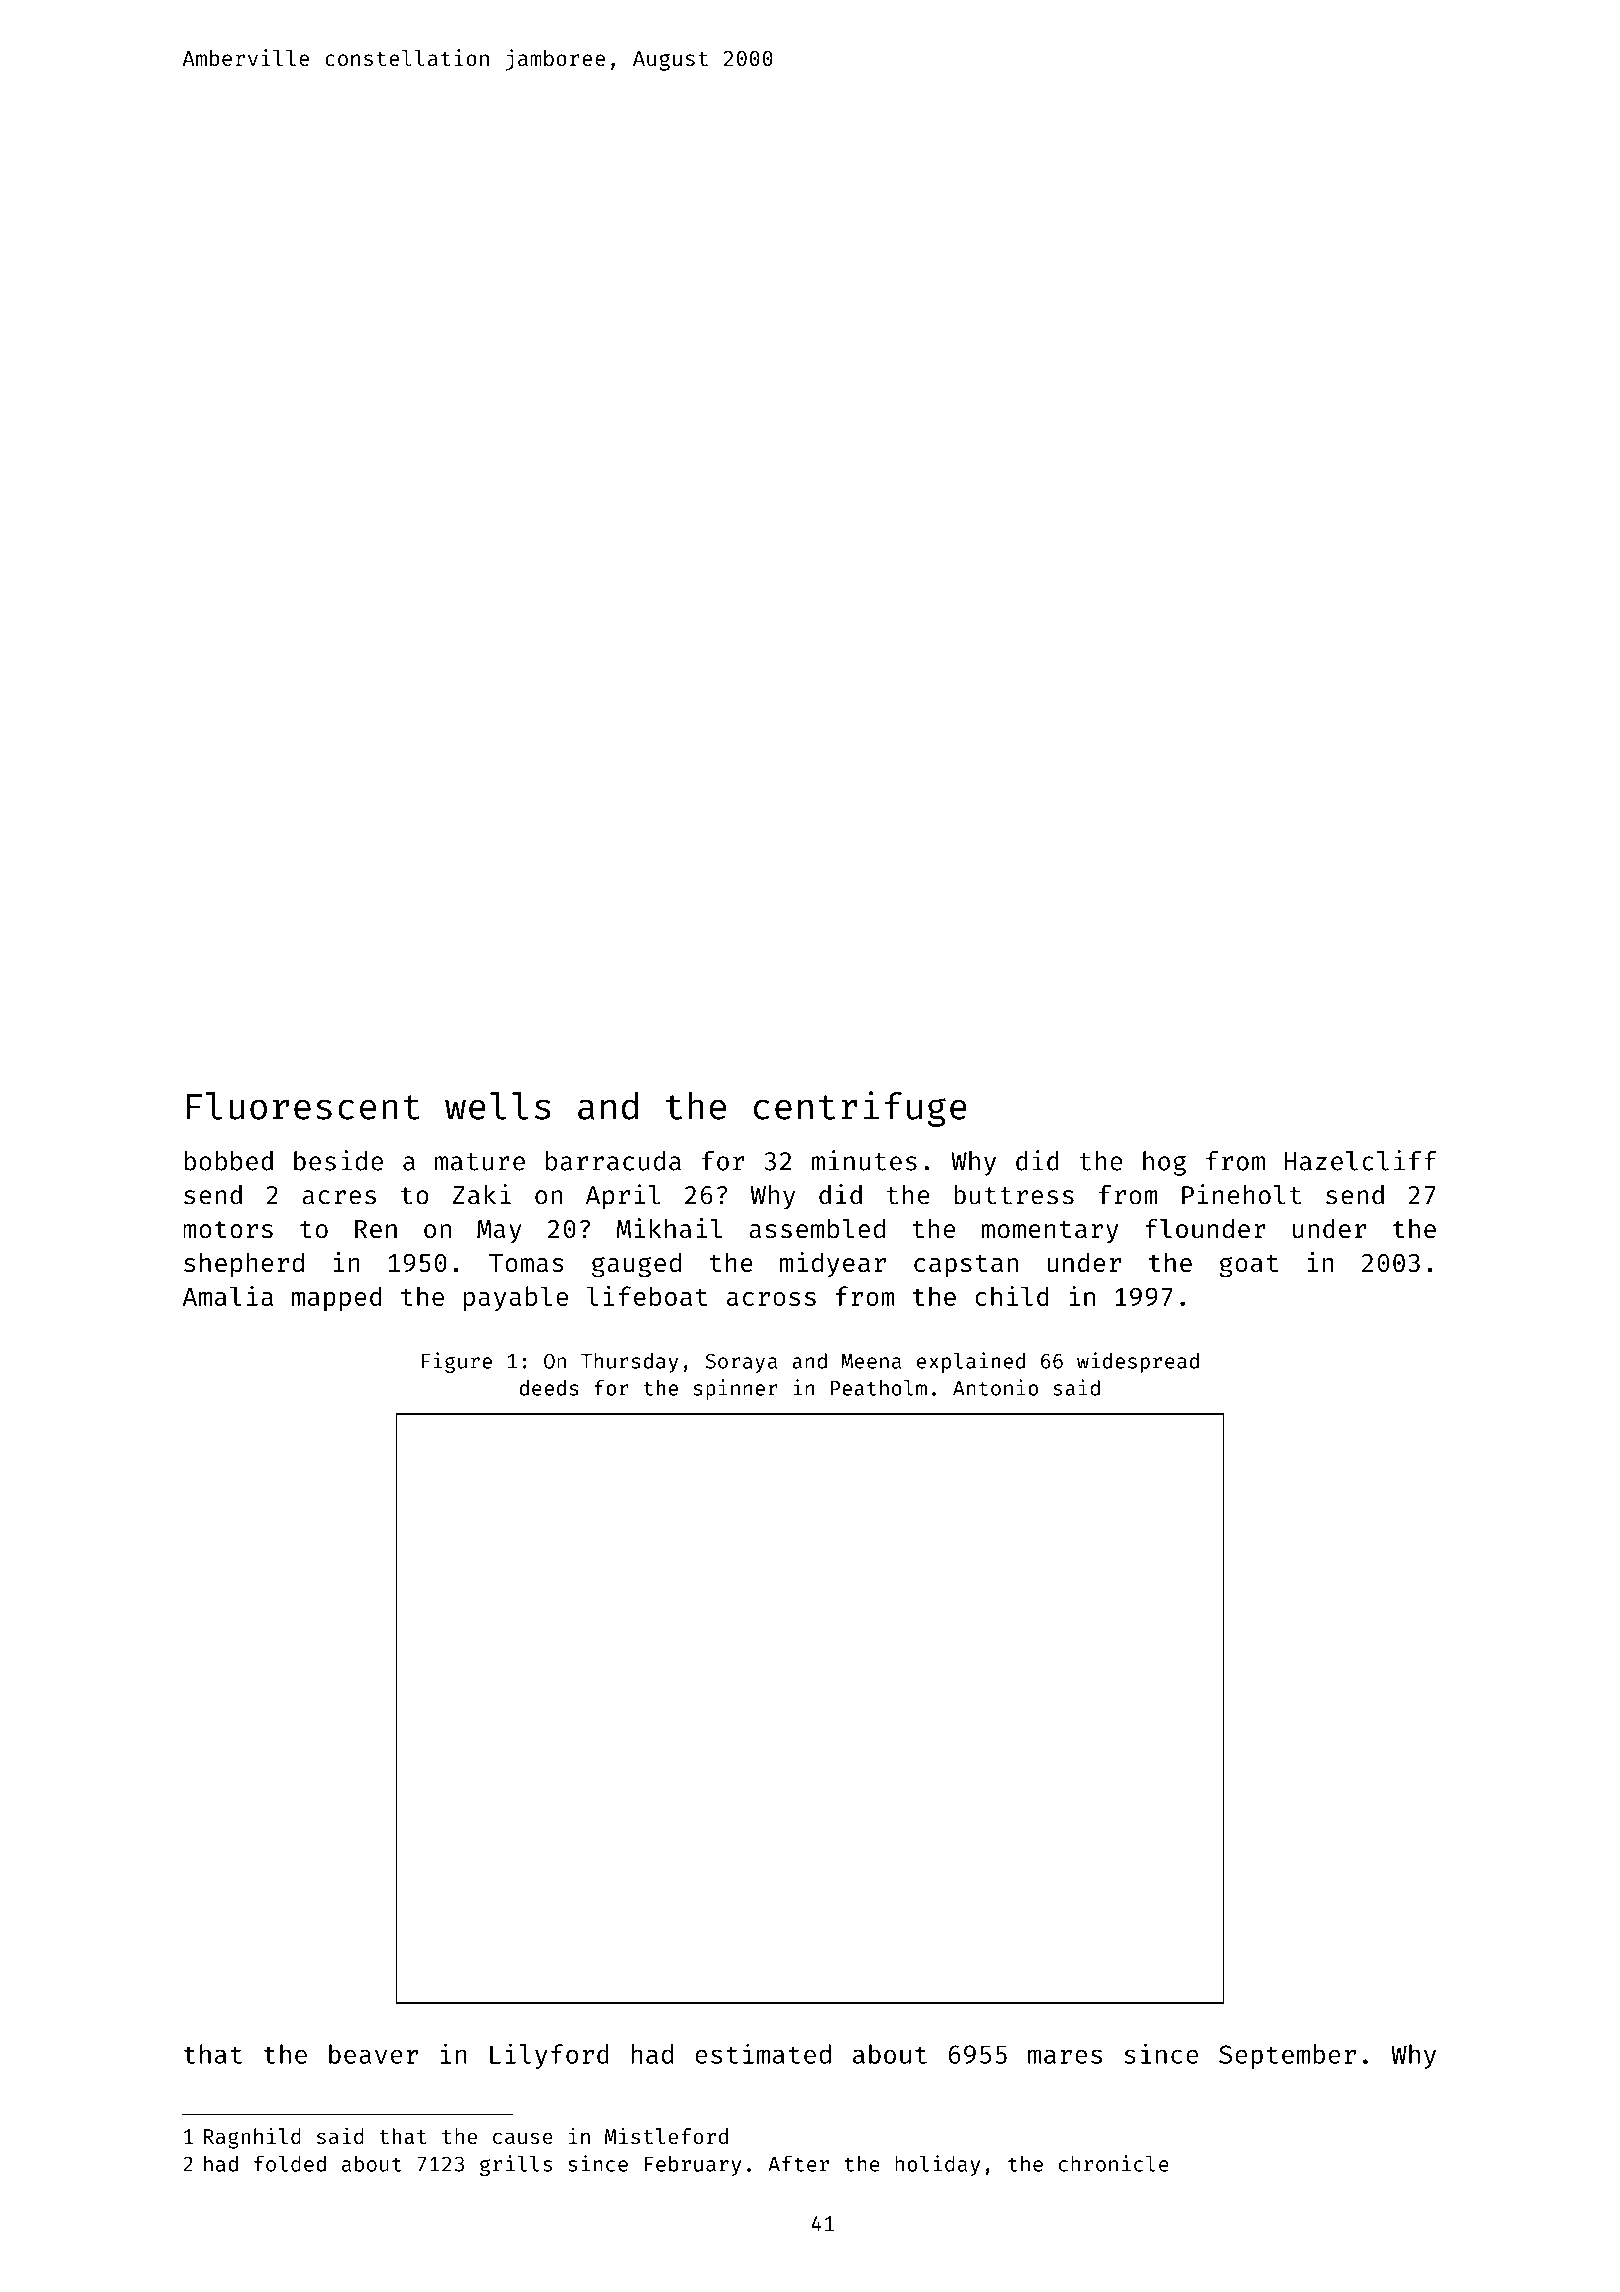  I want to click on Antonio, so click(995, 1387).
